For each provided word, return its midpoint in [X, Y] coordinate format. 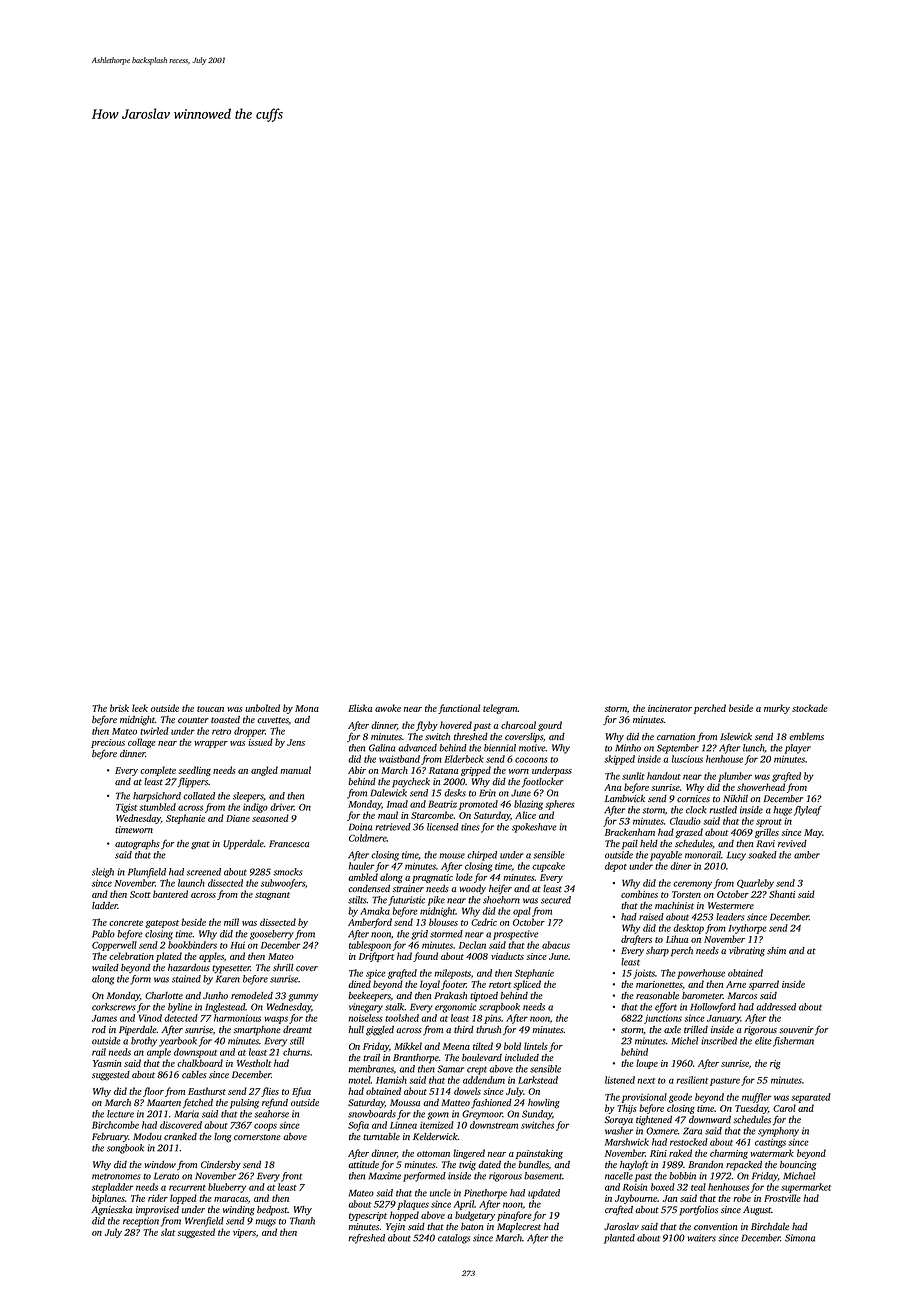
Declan [472, 945]
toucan [210, 709]
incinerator [670, 708]
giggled [380, 1031]
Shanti [782, 894]
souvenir [796, 1029]
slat [168, 1232]
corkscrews [114, 1007]
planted [619, 1239]
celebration [131, 956]
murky [777, 709]
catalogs [454, 1239]
